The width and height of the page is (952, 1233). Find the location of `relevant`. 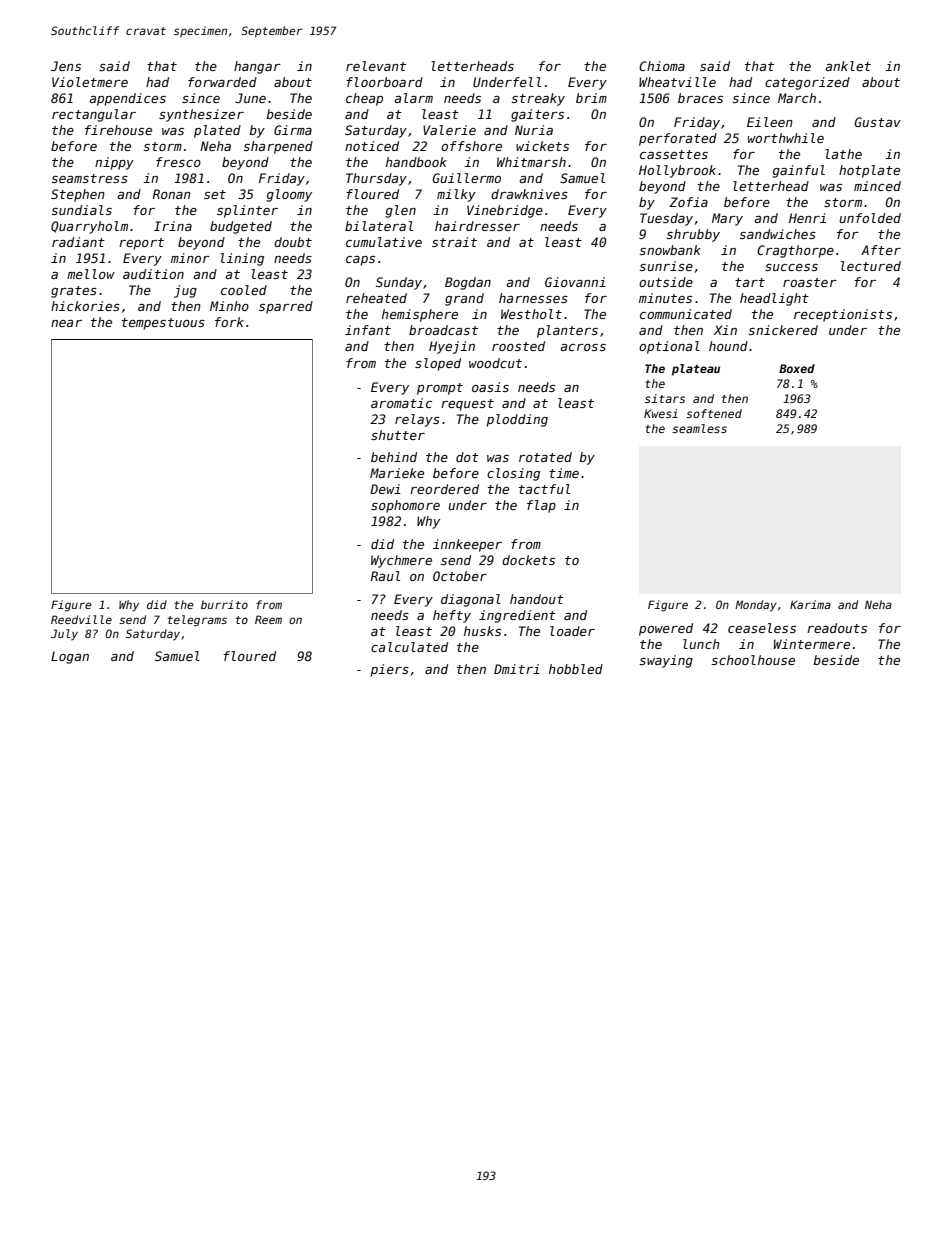

relevant is located at coordinates (376, 66).
